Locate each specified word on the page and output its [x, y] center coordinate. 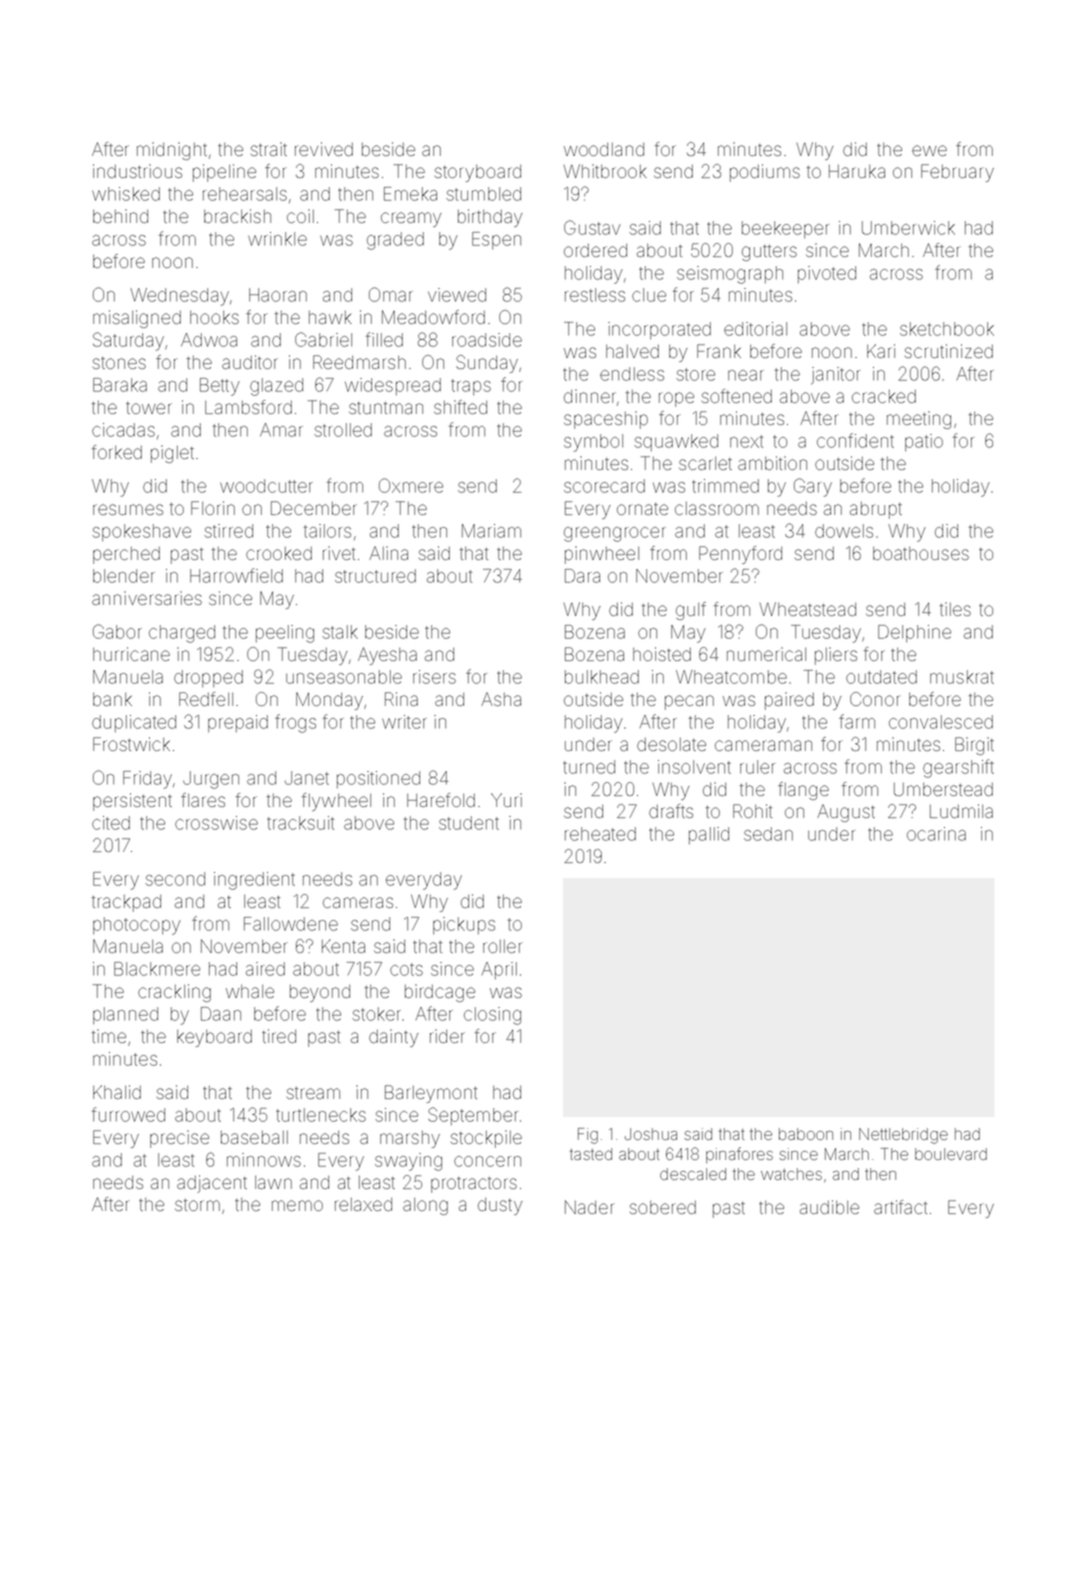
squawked [676, 442]
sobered [663, 1207]
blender [124, 576]
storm [197, 1205]
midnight [172, 151]
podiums [765, 173]
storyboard [478, 173]
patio [924, 442]
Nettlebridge [903, 1136]
